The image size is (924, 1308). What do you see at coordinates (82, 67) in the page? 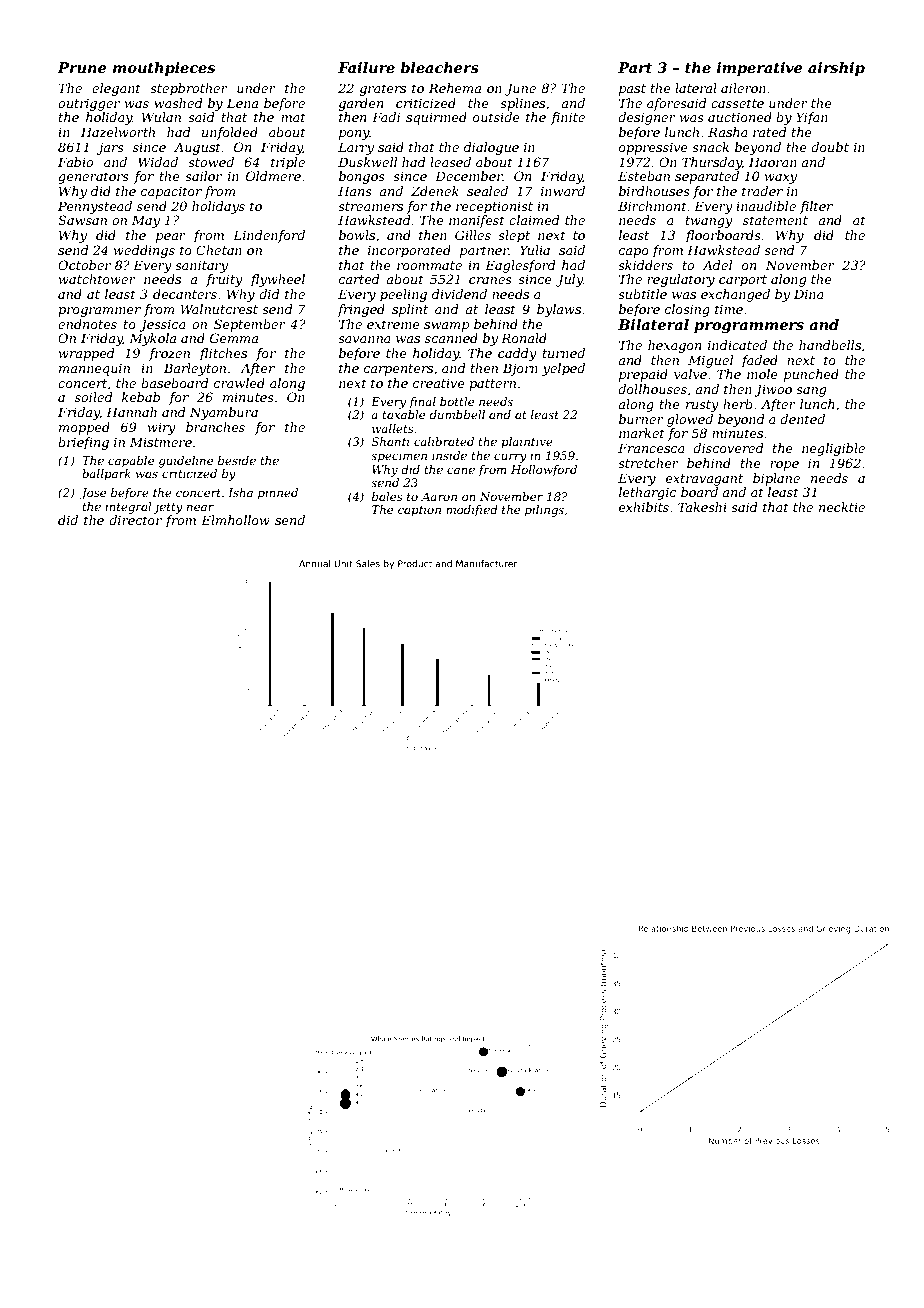
I see `Prune` at bounding box center [82, 67].
